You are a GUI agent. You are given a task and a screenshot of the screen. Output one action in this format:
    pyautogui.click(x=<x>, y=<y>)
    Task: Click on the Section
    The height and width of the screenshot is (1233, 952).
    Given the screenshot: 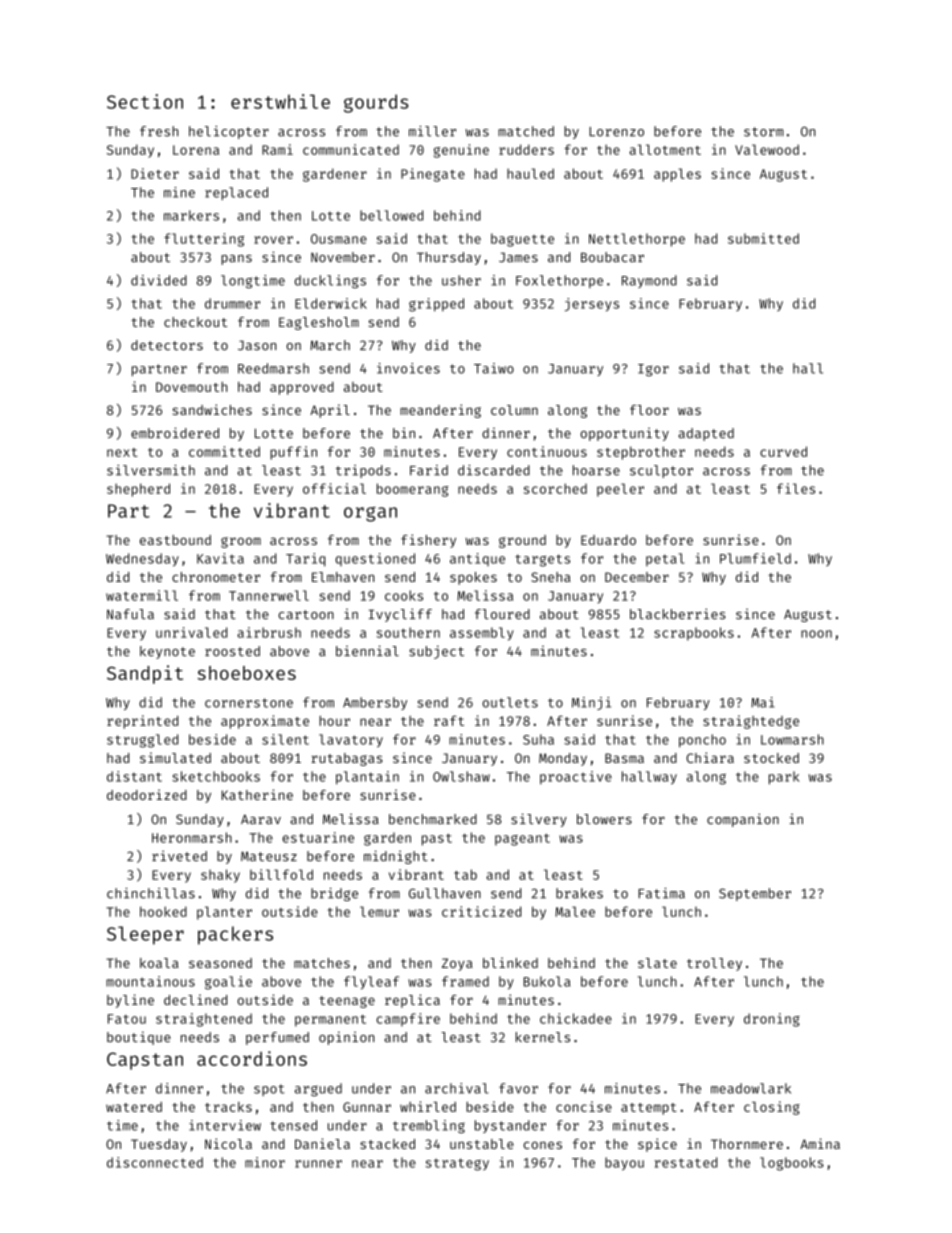 What is the action you would take?
    pyautogui.click(x=145, y=101)
